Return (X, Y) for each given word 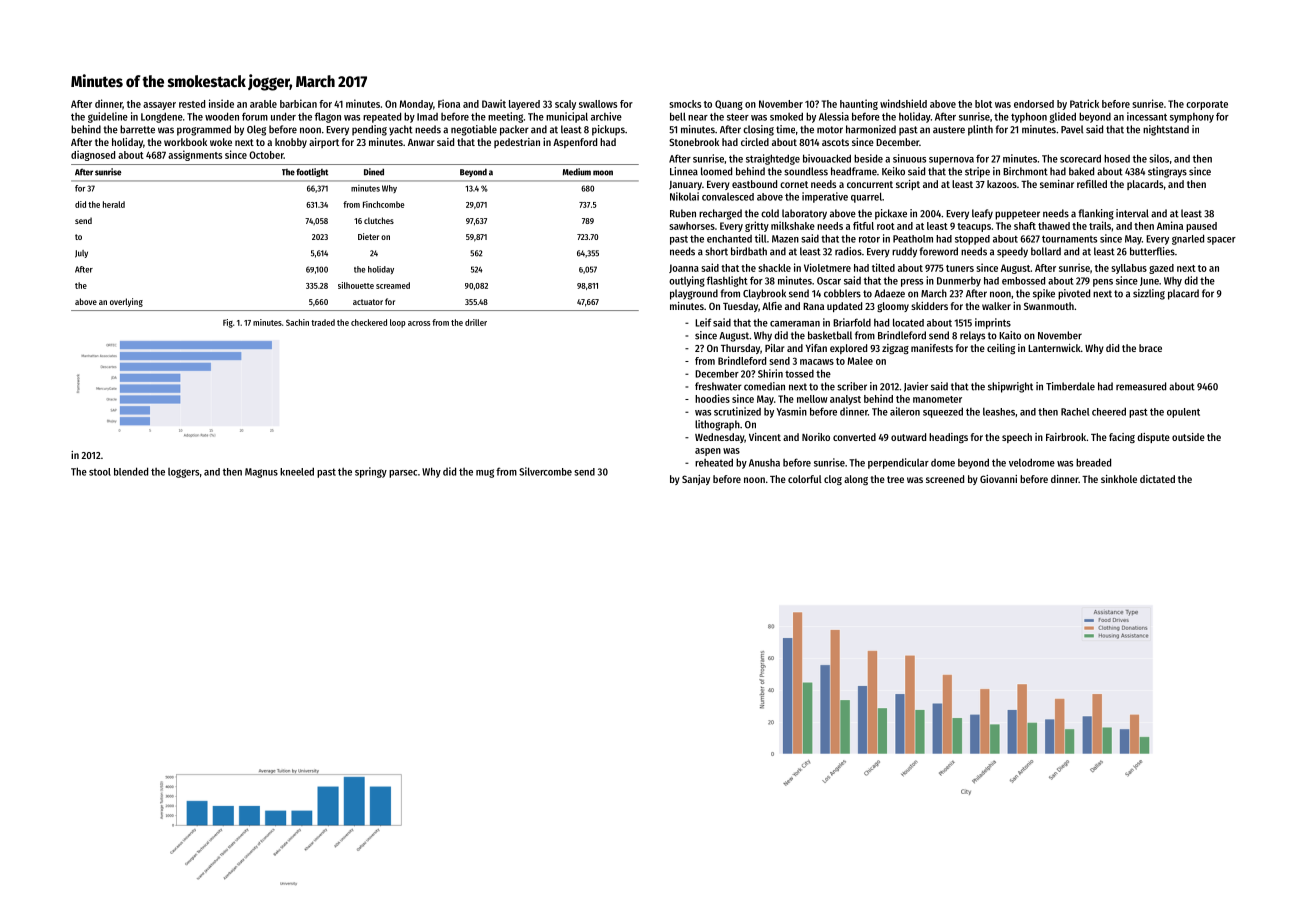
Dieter (368, 236)
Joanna (684, 268)
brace (1150, 348)
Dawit (494, 103)
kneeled (297, 471)
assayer (159, 106)
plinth (980, 130)
